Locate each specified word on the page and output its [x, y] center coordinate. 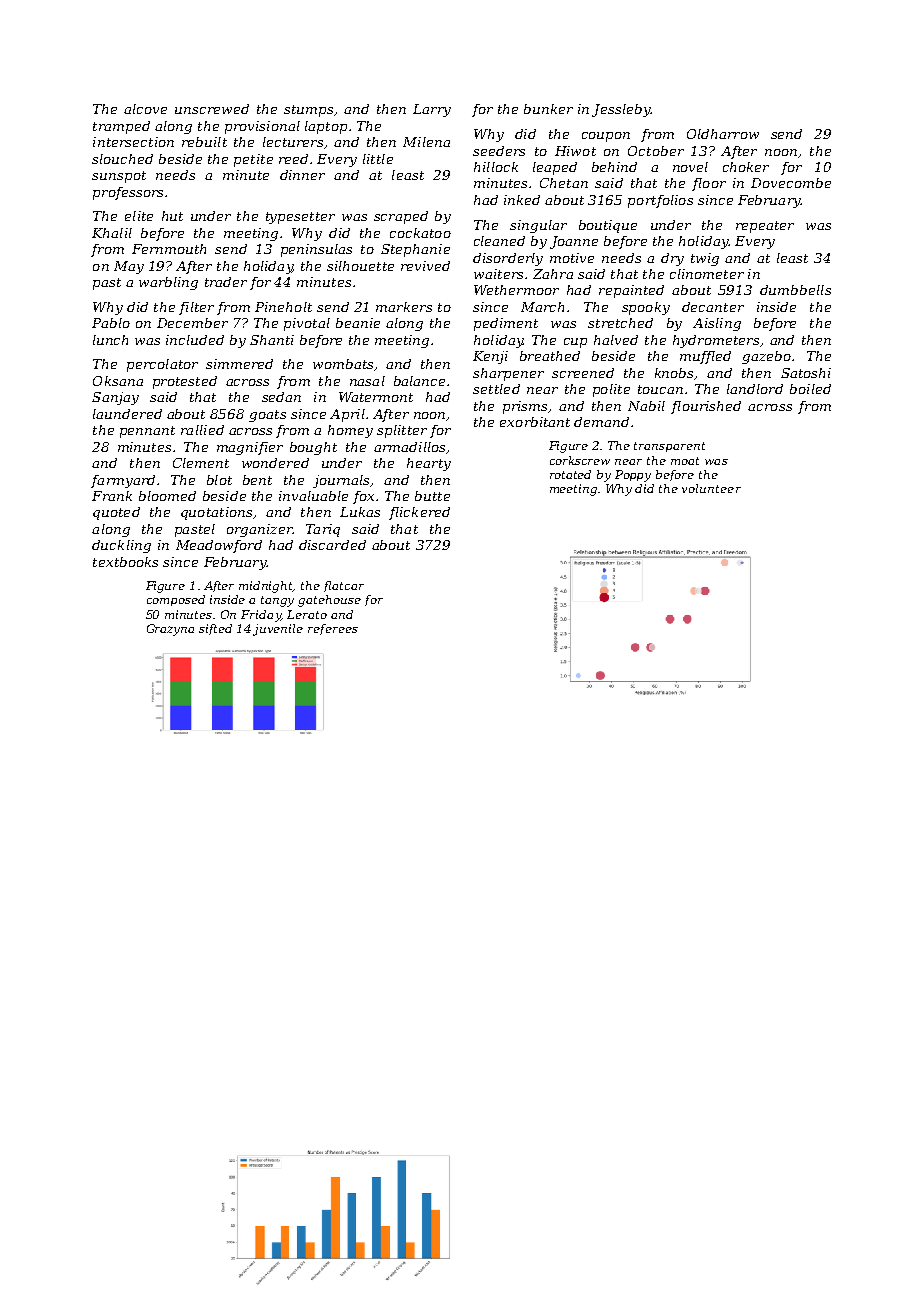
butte [432, 496]
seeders [499, 151]
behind [614, 167]
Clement [201, 463]
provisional [262, 127]
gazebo [766, 357]
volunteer [711, 488]
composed [176, 600]
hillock [496, 167]
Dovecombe [791, 183]
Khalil [112, 233]
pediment [506, 324]
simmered [239, 364]
